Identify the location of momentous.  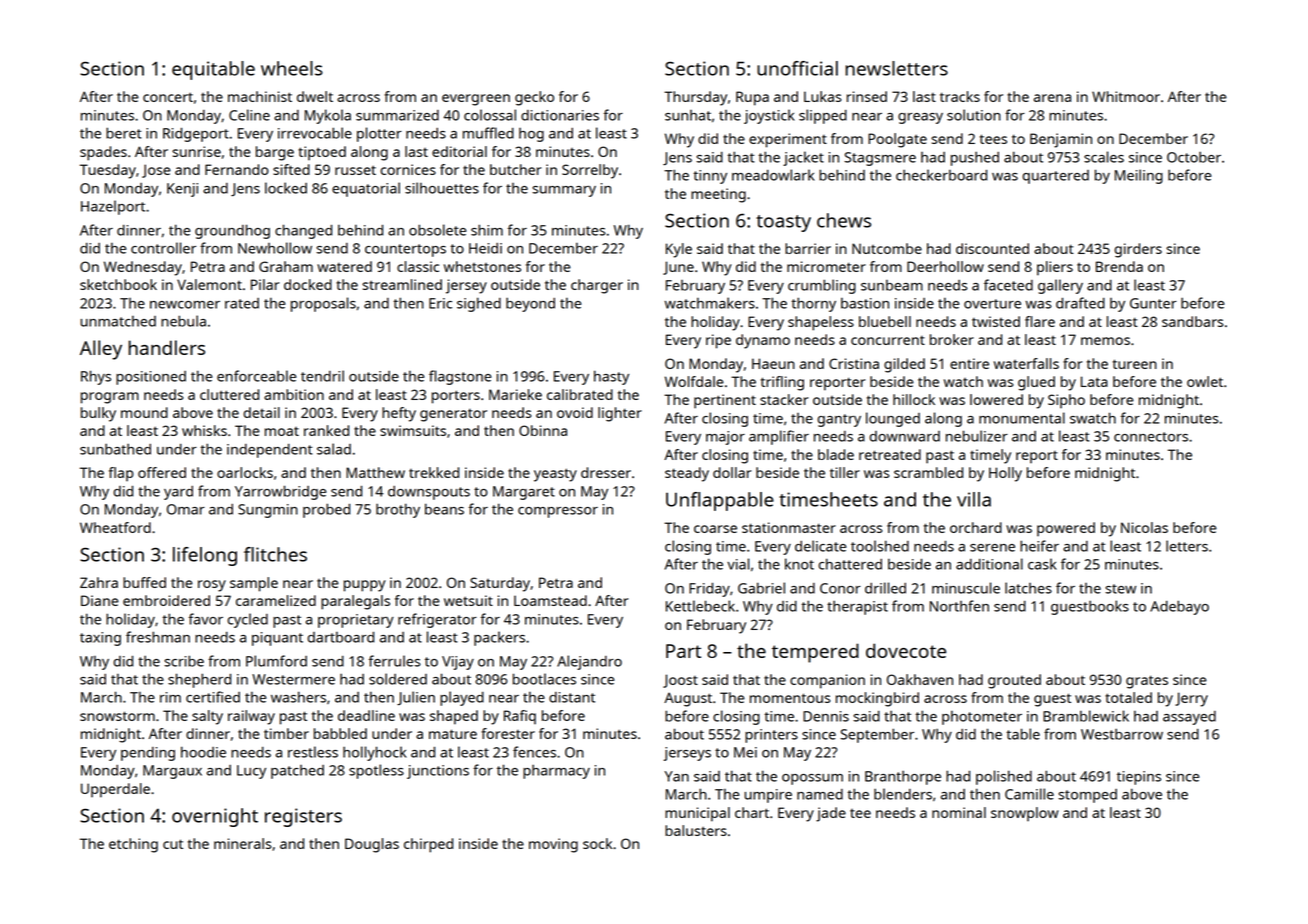
(790, 698).
